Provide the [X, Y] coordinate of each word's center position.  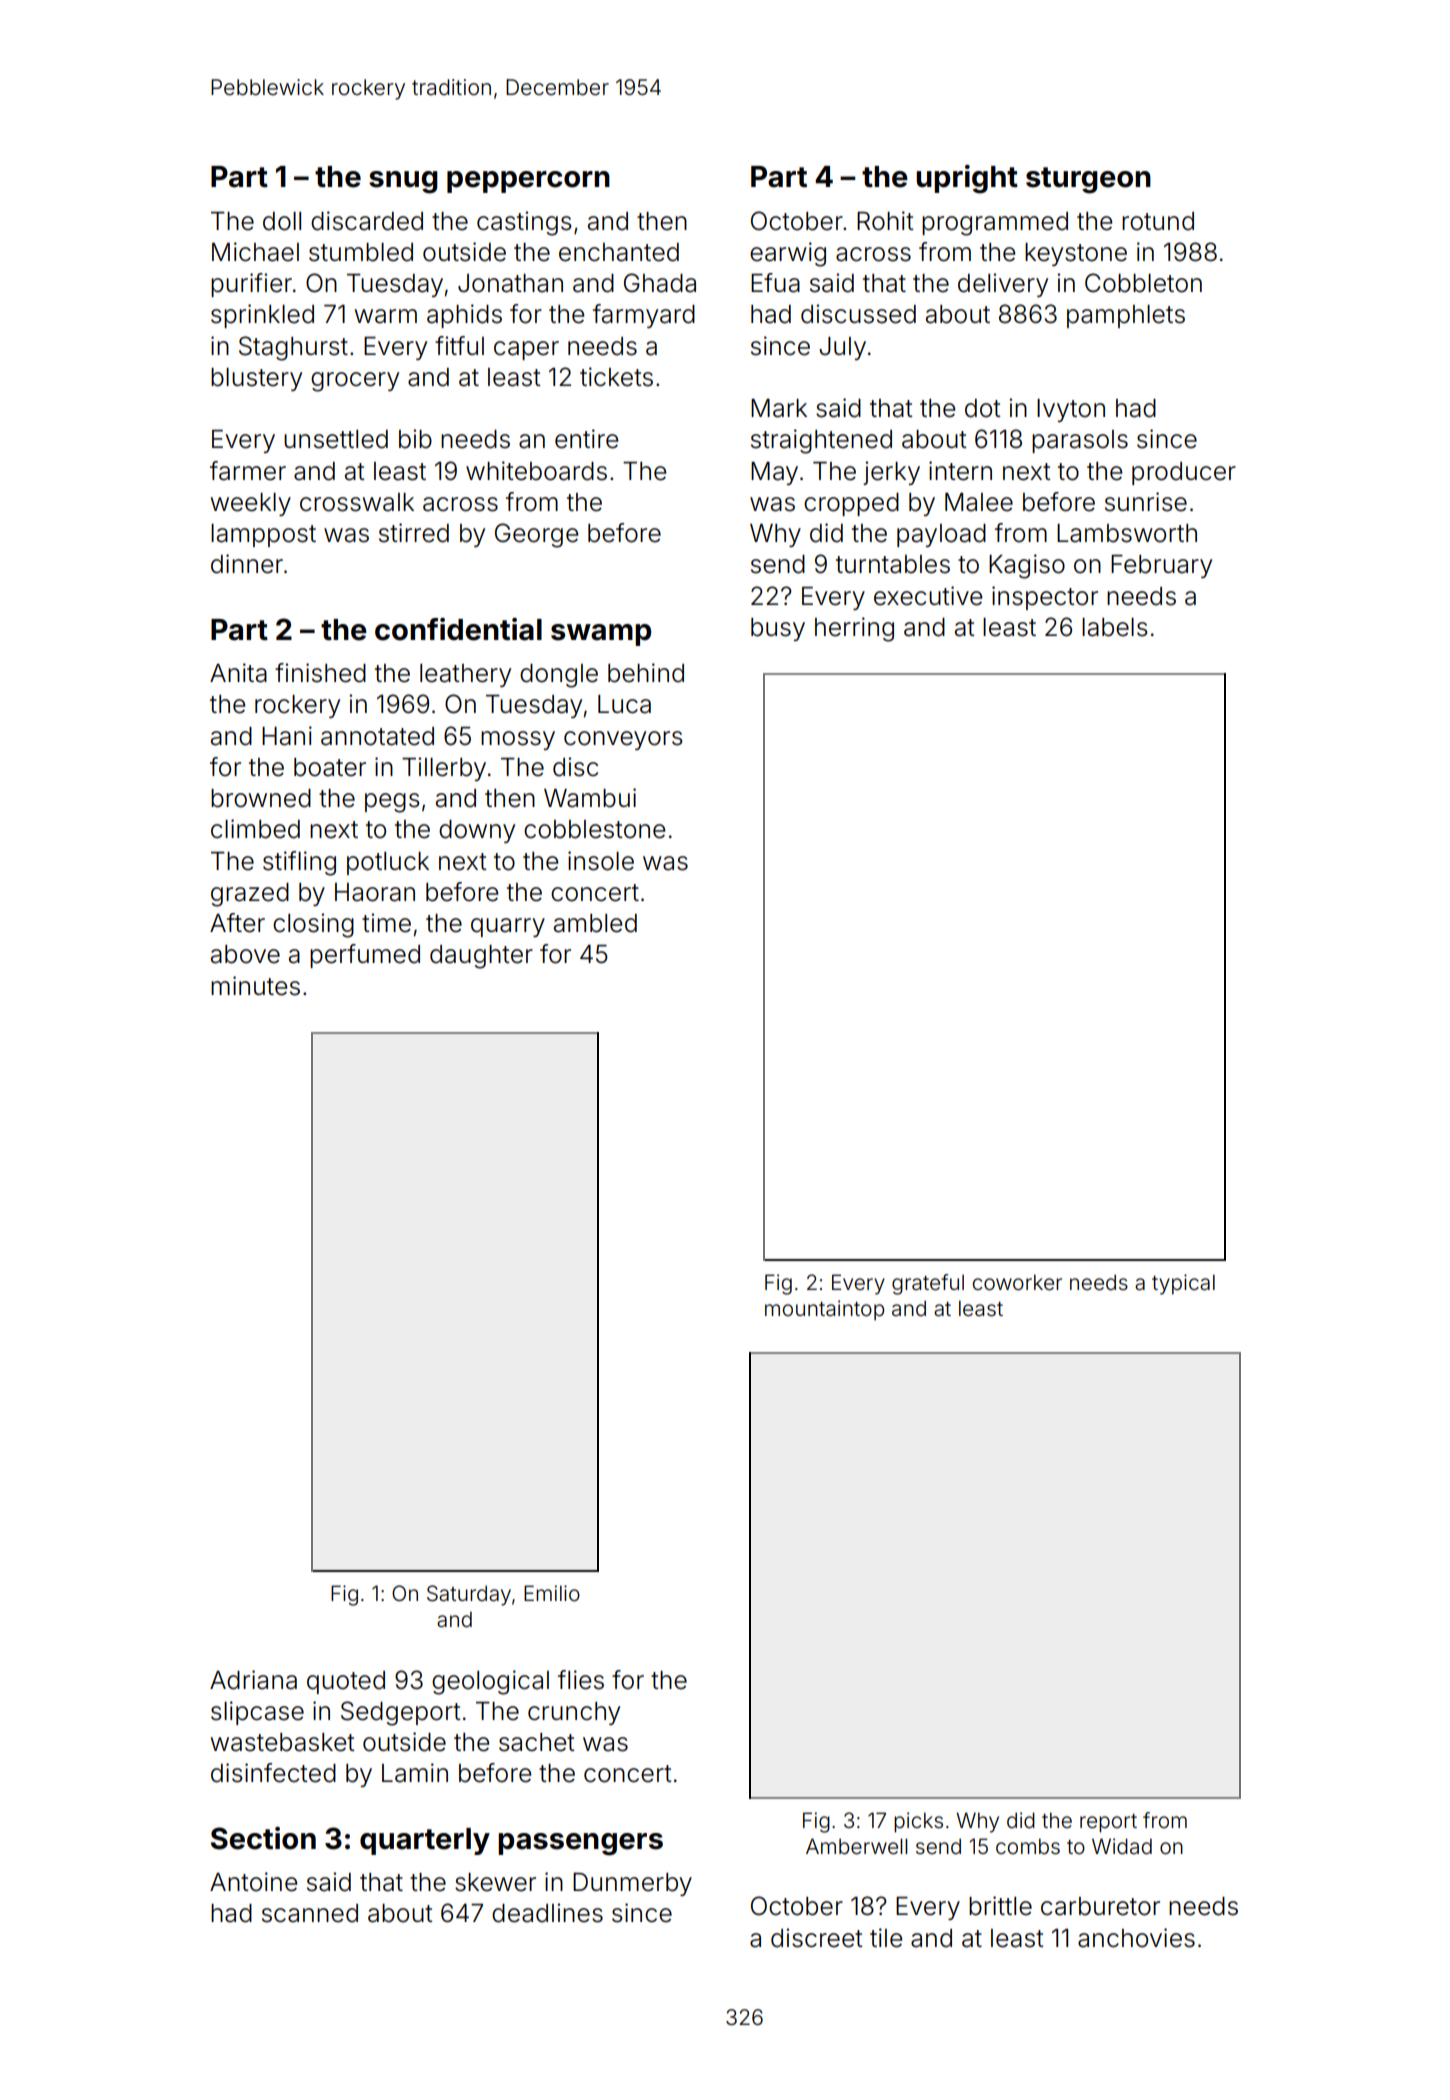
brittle [1000, 1906]
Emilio [552, 1593]
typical [1183, 1284]
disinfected [273, 1773]
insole [601, 861]
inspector [1045, 598]
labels [1115, 627]
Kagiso [1027, 566]
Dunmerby [632, 1884]
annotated [377, 736]
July [842, 348]
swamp [601, 635]
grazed [250, 895]
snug [403, 182]
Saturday [469, 1595]
